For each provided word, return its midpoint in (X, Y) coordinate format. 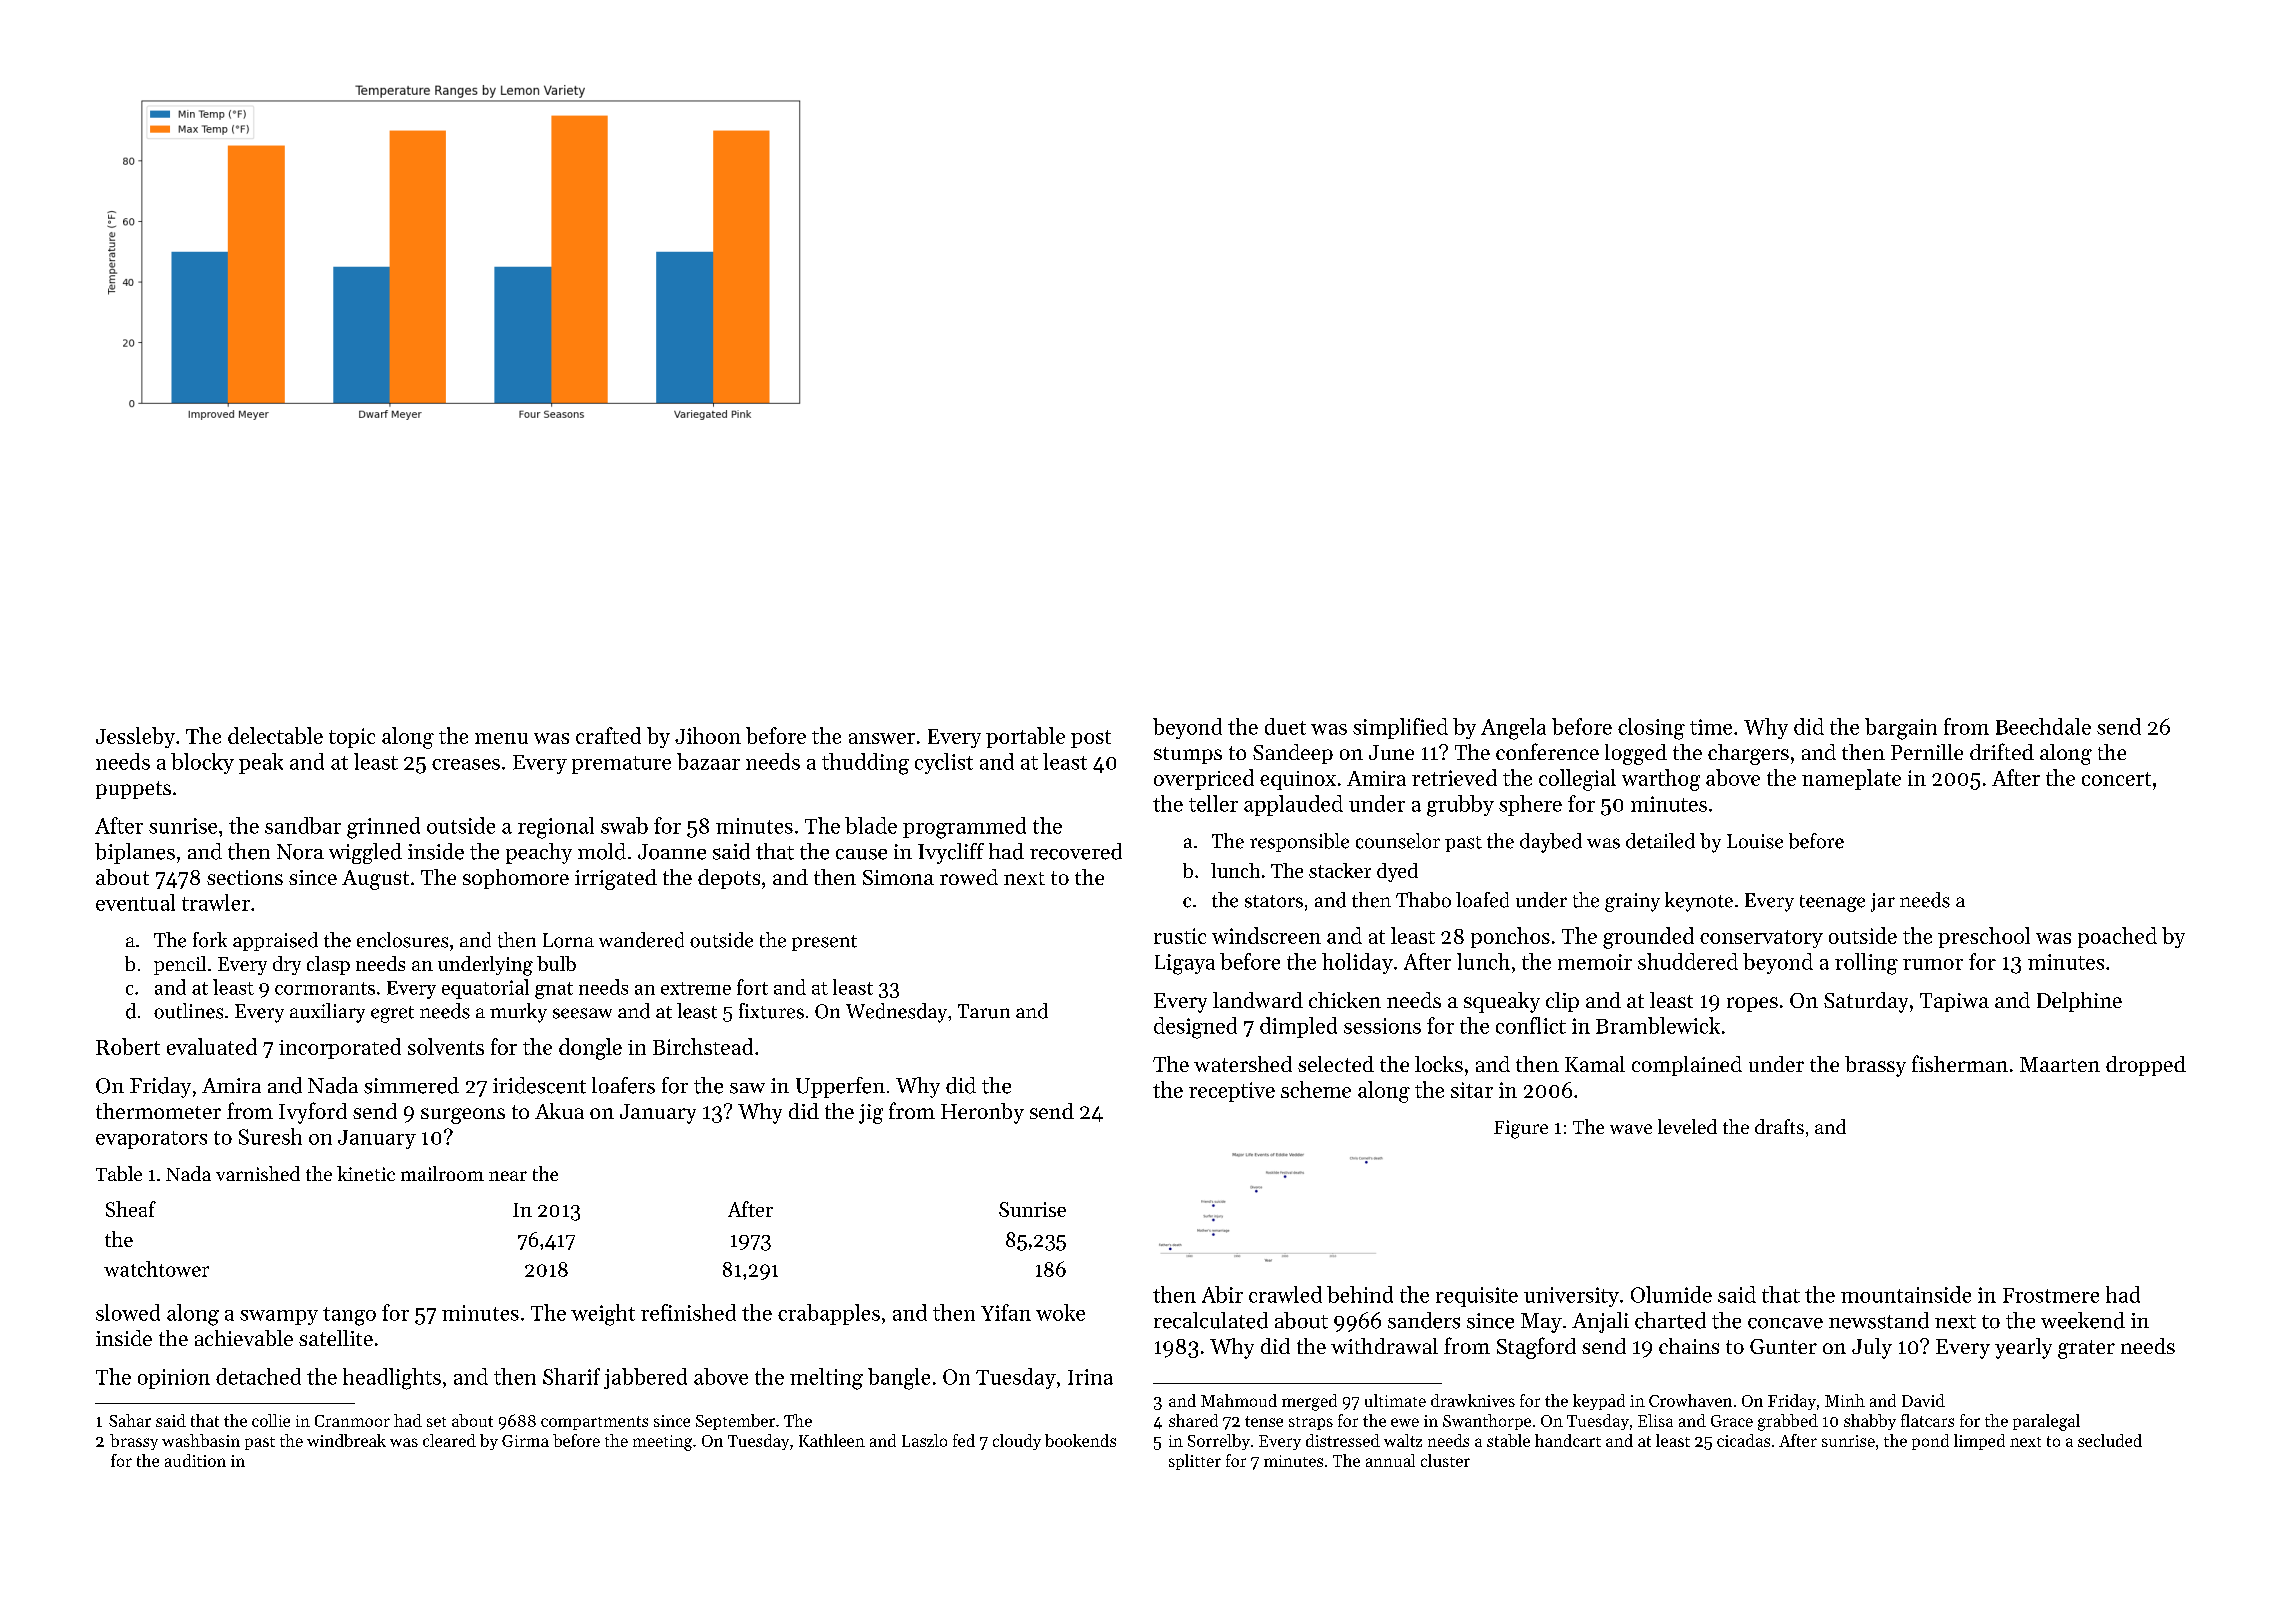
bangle (899, 1379)
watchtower (156, 1269)
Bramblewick (1658, 1025)
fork (210, 940)
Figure (1521, 1129)
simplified (1400, 728)
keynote (1699, 902)
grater (2086, 1349)
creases (466, 764)
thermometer (158, 1111)
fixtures (771, 1011)
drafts (1779, 1126)
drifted (2002, 751)
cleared (449, 1440)
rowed (969, 877)
